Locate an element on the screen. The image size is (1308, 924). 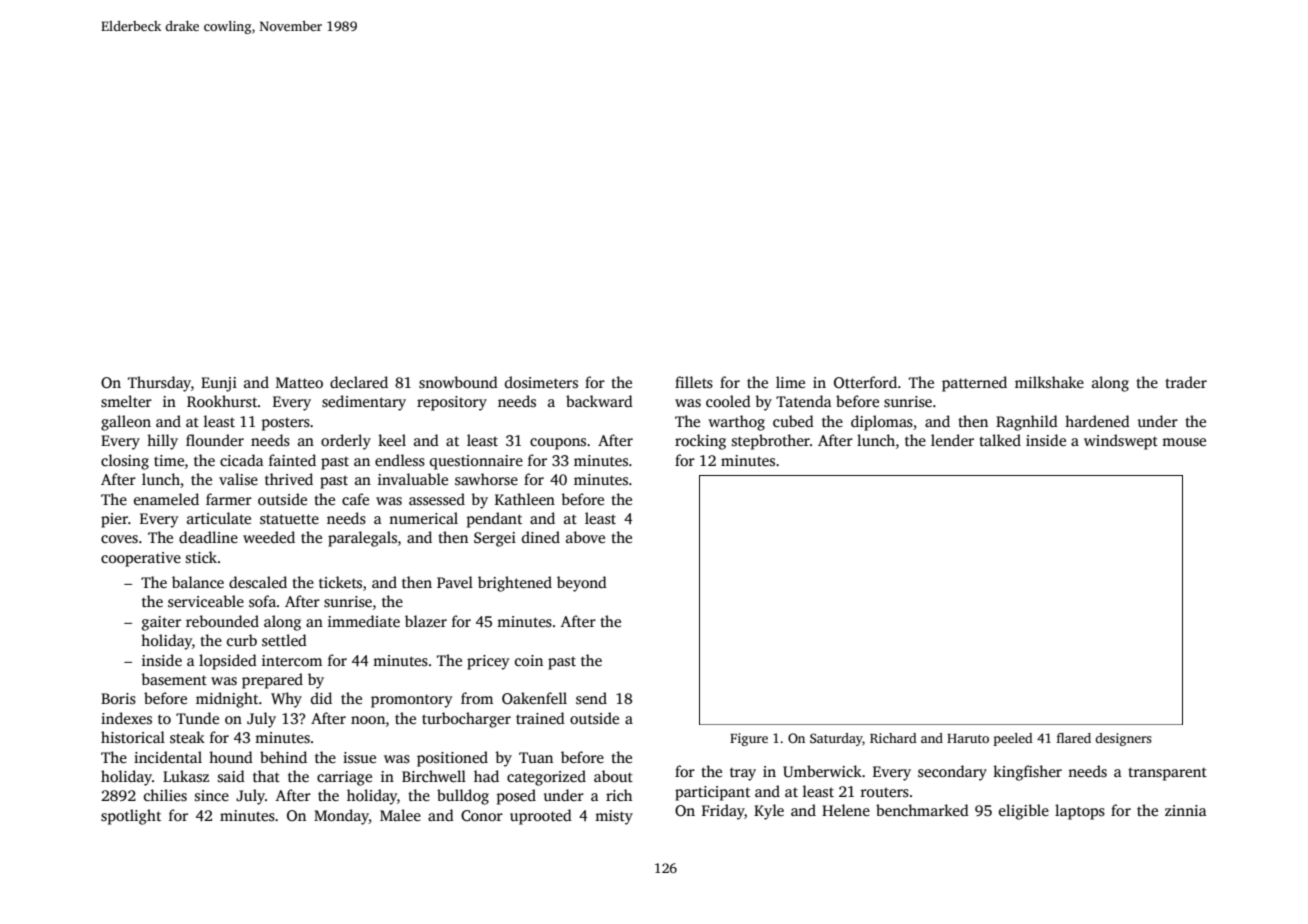
hardened is located at coordinates (1097, 421).
